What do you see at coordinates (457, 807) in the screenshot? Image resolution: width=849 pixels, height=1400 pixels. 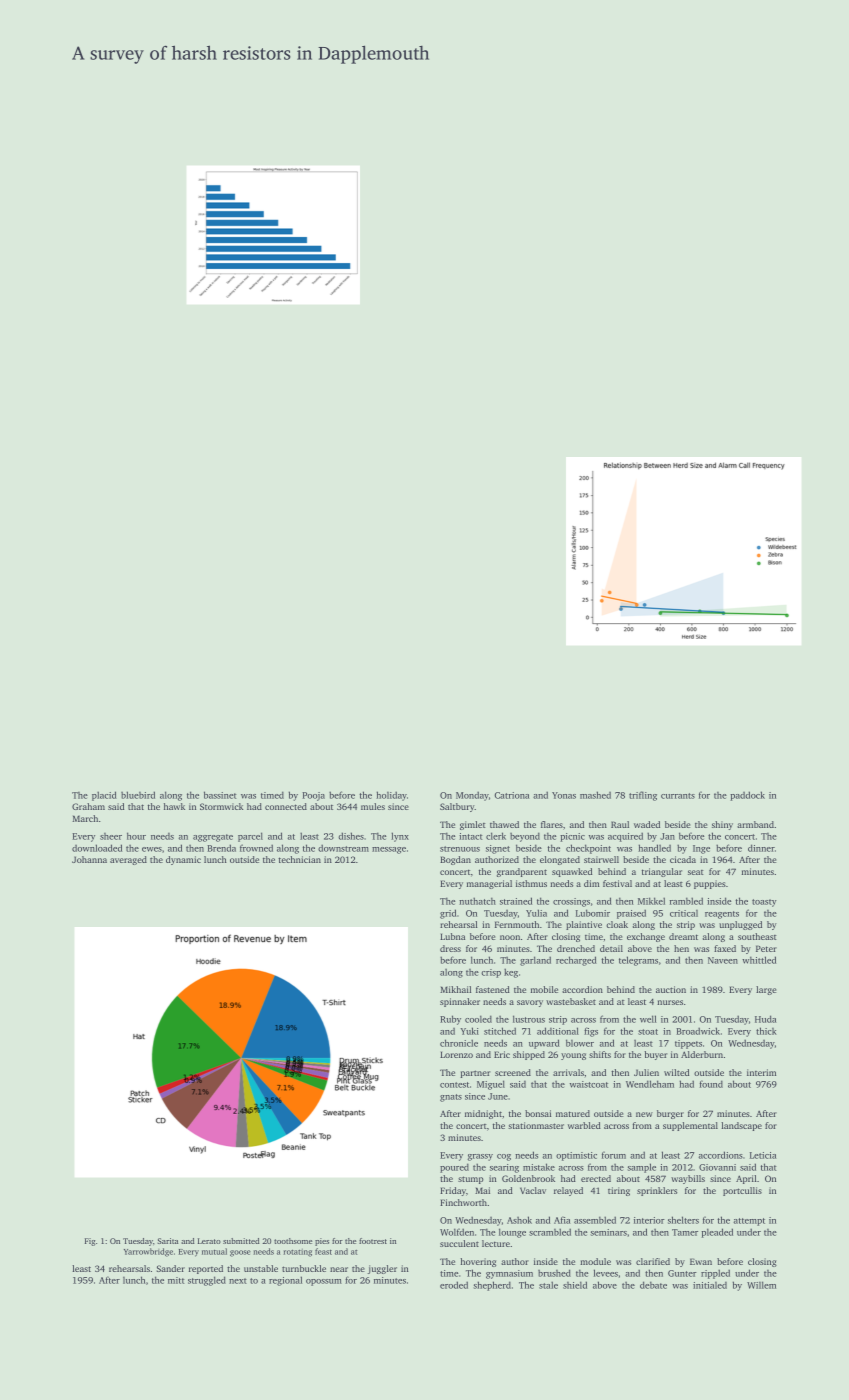 I see `Saltbury` at bounding box center [457, 807].
